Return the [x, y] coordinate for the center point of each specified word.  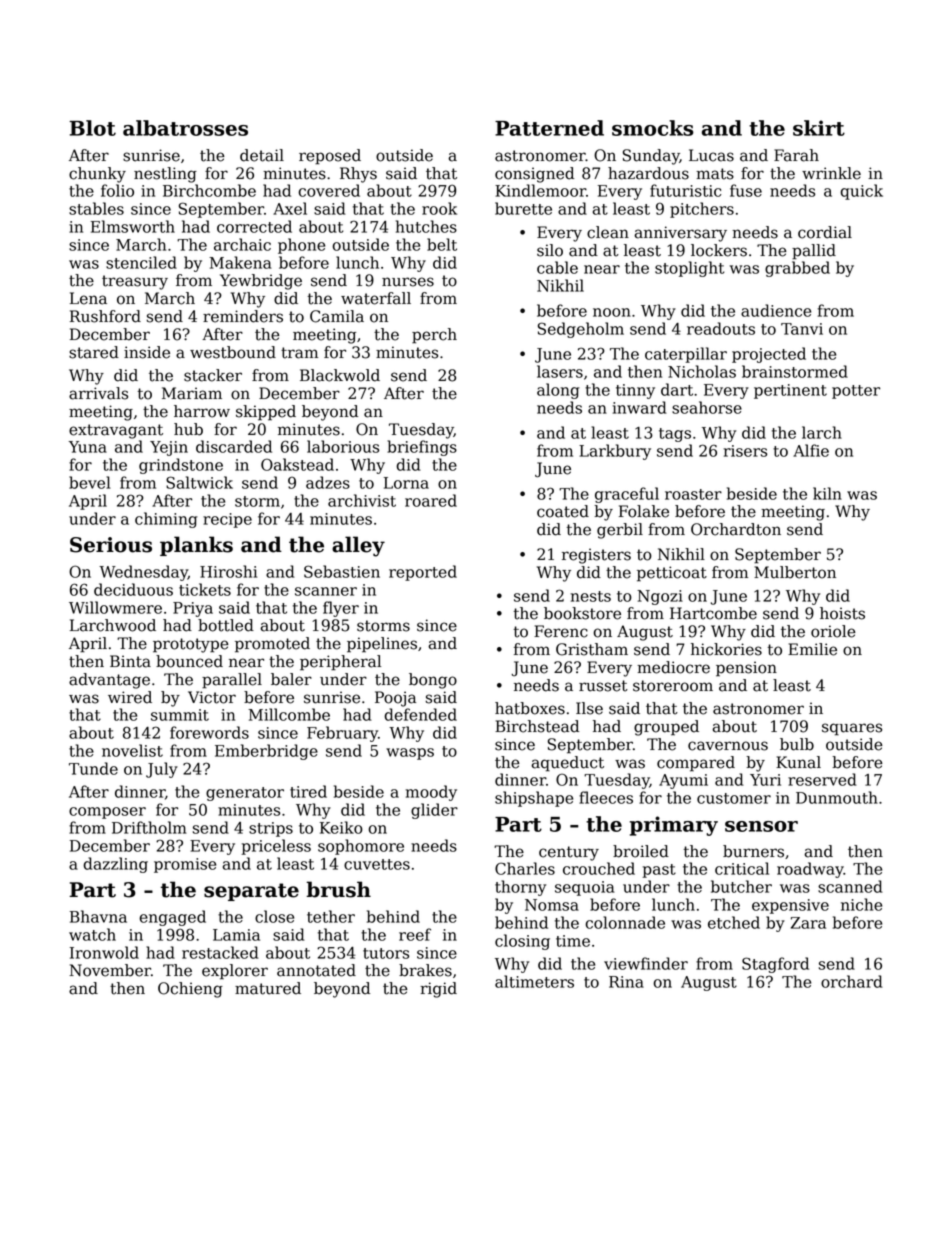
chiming [166, 520]
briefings [422, 448]
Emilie [812, 649]
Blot [92, 128]
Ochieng [190, 990]
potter [856, 392]
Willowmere [115, 607]
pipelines [382, 645]
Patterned [549, 128]
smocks [653, 128]
